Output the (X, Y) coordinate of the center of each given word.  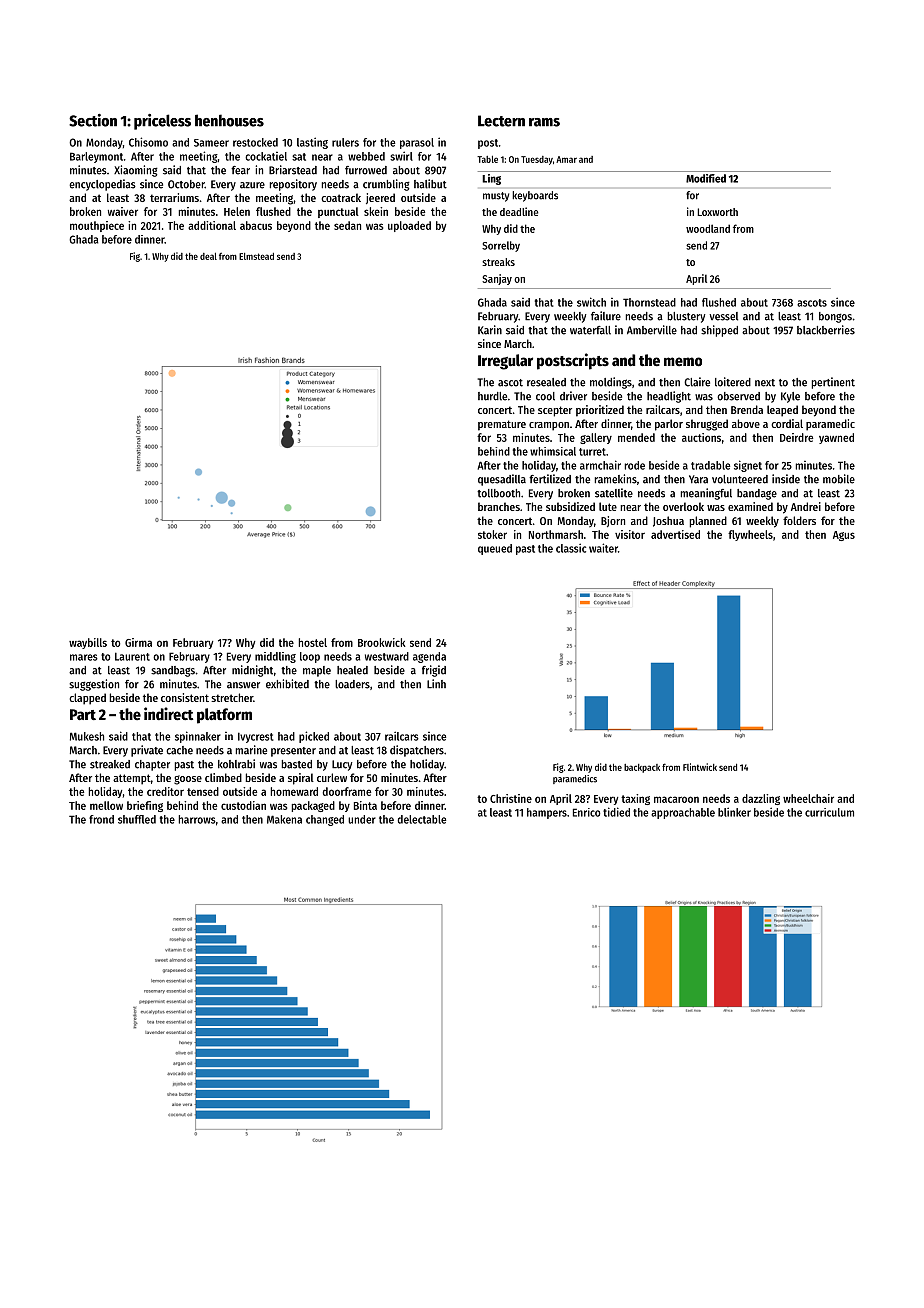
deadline (519, 211)
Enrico (587, 812)
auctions (701, 437)
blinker (734, 812)
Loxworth (717, 212)
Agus (844, 536)
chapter (152, 765)
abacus (256, 225)
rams (544, 122)
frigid (434, 671)
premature (502, 425)
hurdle (492, 396)
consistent (185, 697)
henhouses (229, 120)
